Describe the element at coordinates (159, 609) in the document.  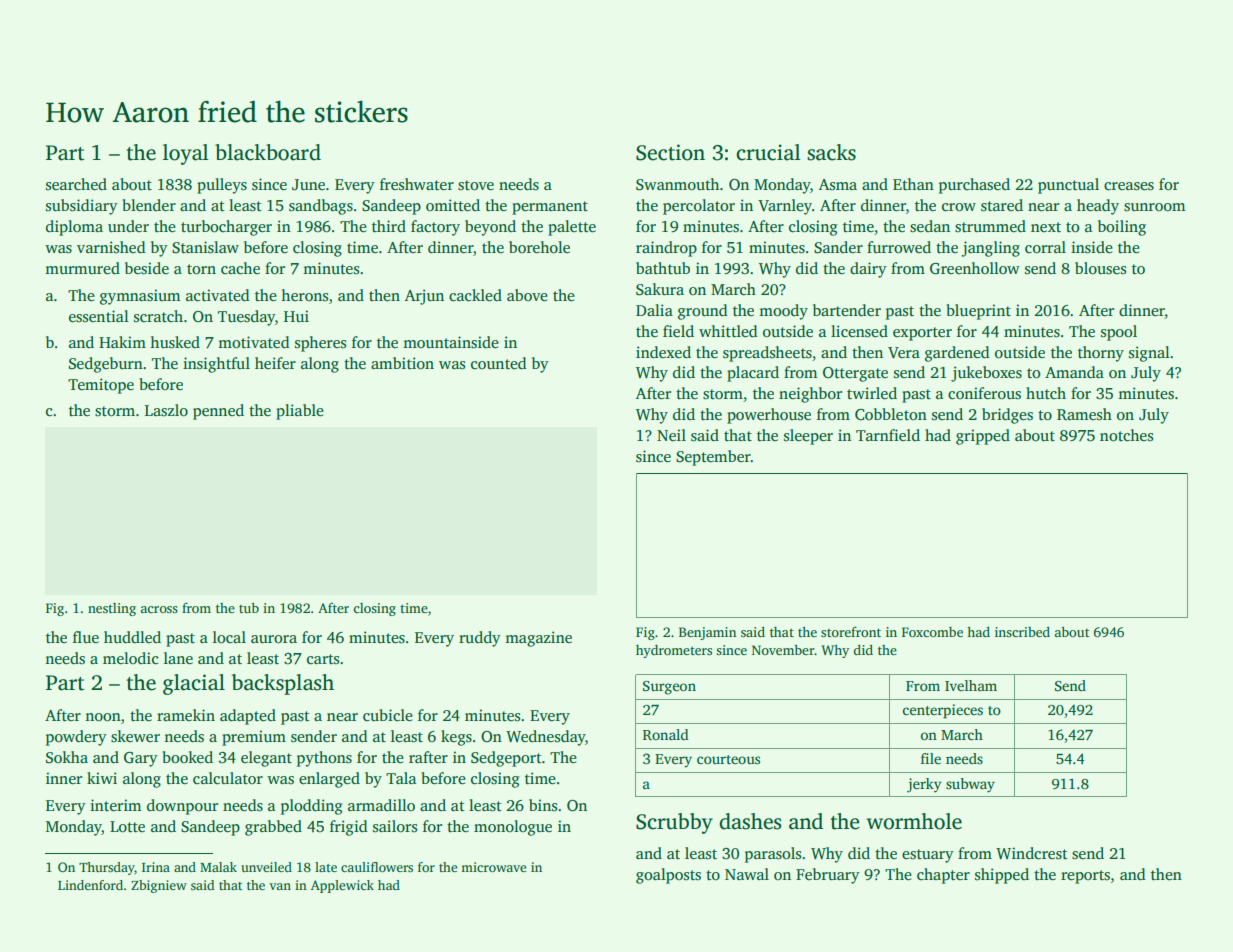
I see `across` at that location.
